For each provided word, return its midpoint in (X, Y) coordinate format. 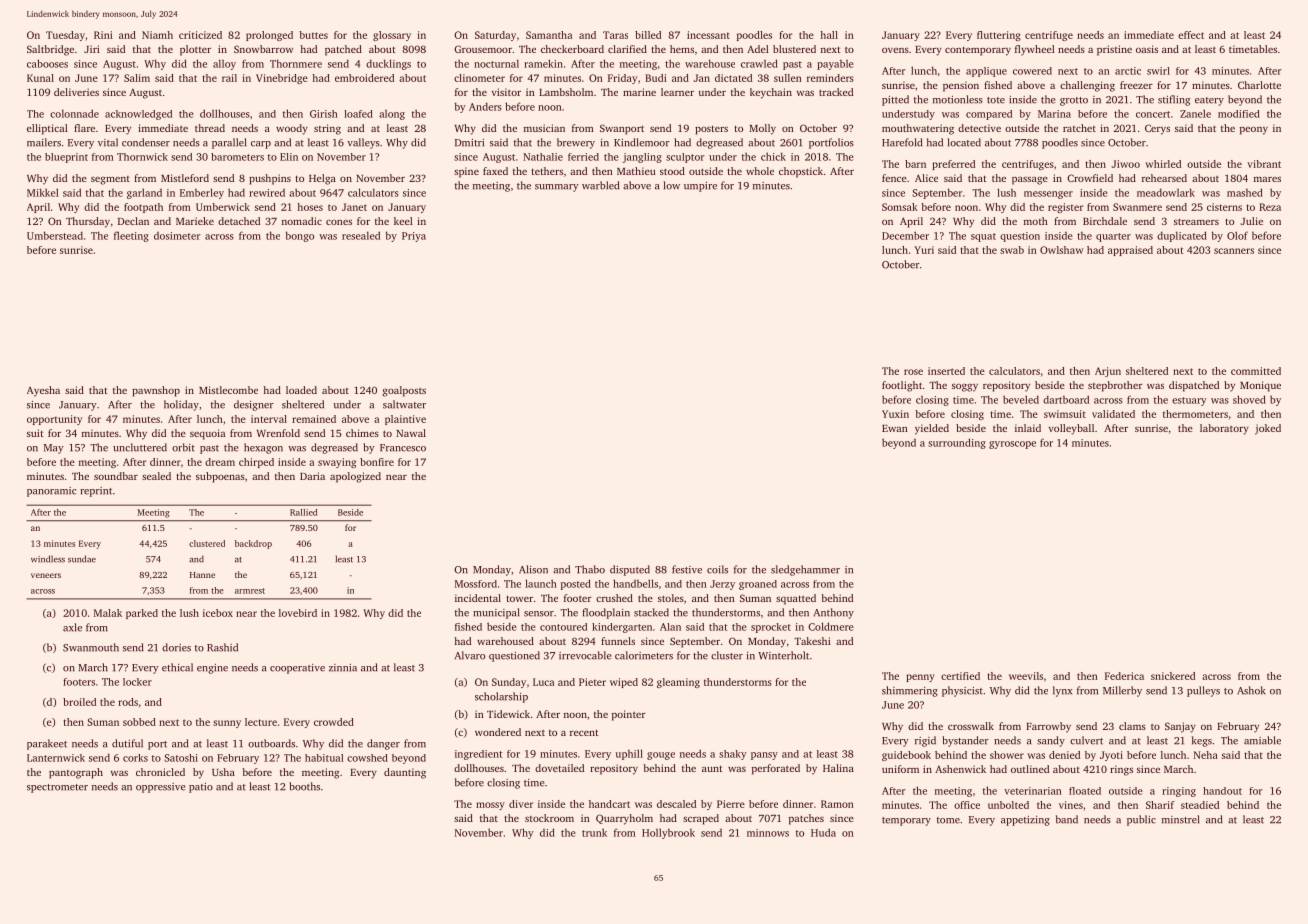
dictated (733, 78)
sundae (82, 559)
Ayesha (43, 391)
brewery (576, 143)
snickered (1173, 676)
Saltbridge (50, 50)
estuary (1189, 401)
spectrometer (57, 788)
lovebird (298, 613)
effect (1191, 35)
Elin (289, 157)
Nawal (411, 433)
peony (1254, 131)
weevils (1026, 676)
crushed (614, 598)
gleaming (678, 683)
